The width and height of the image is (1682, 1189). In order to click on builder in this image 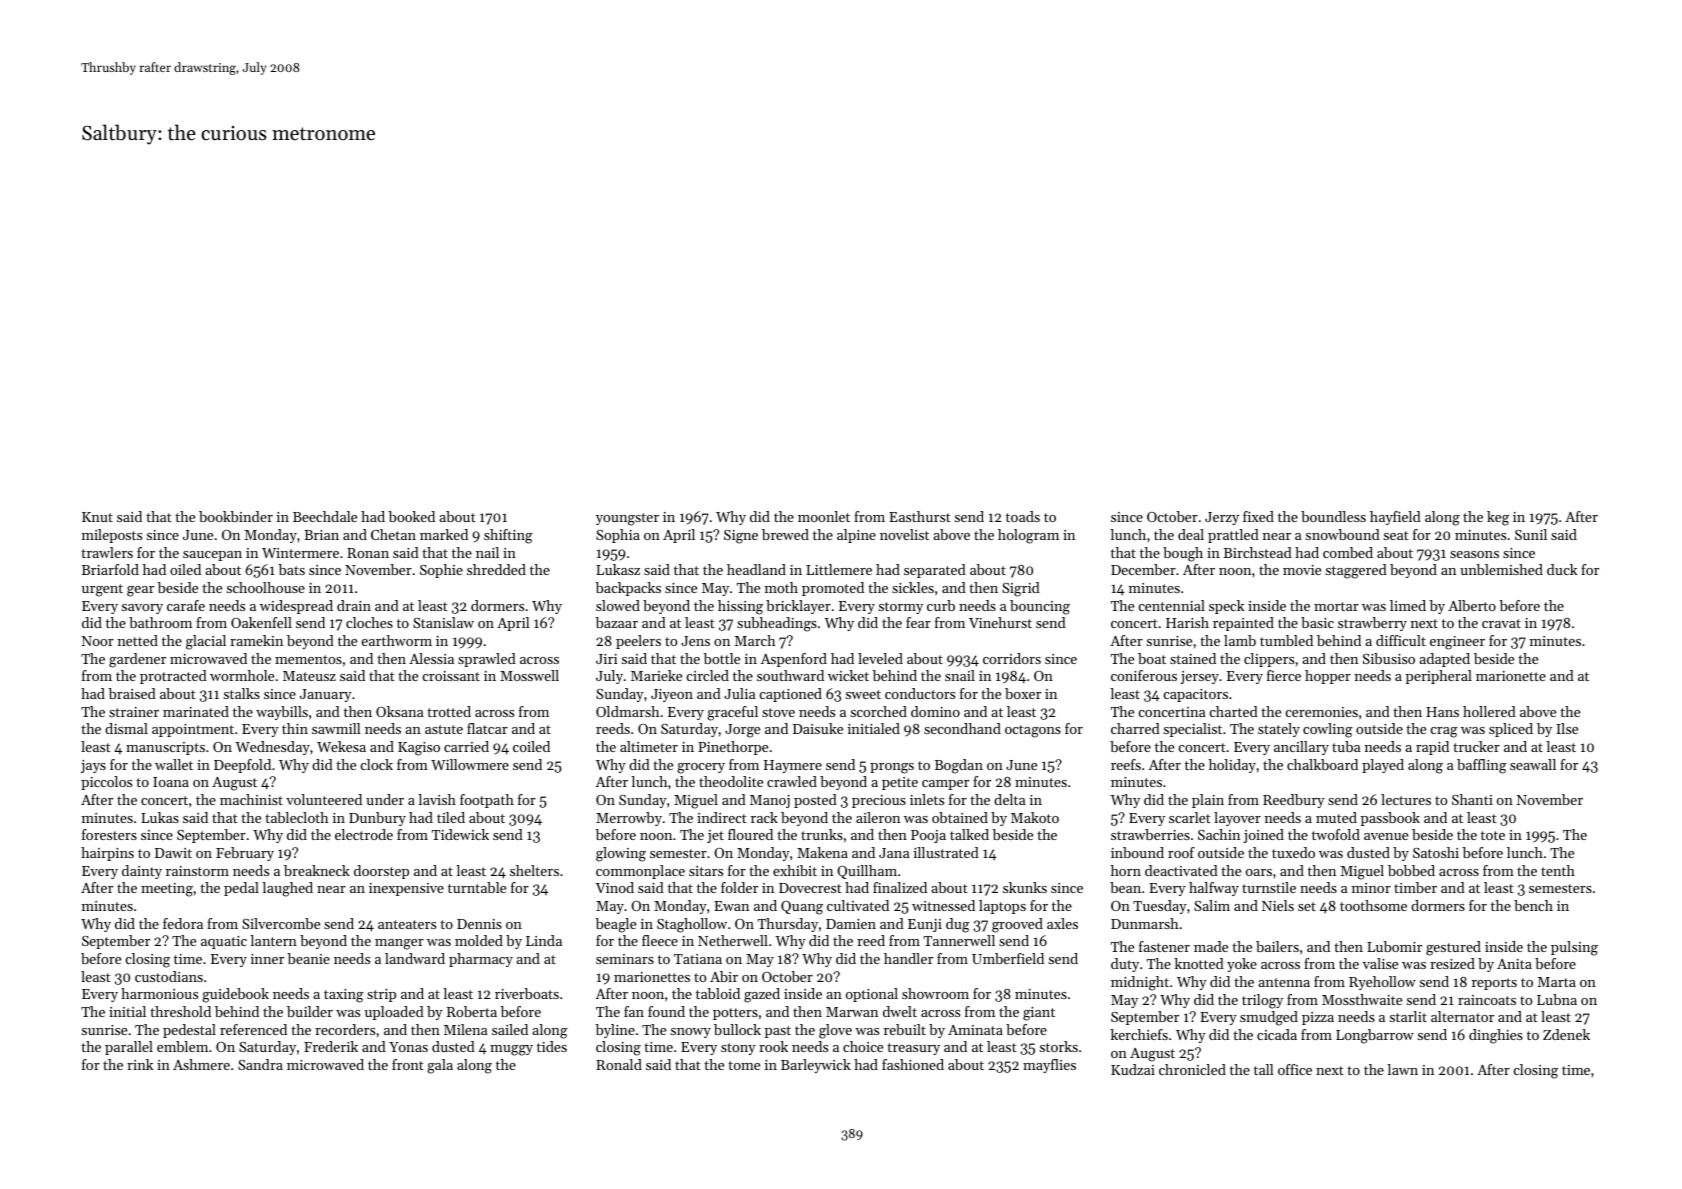, I will do `click(310, 1011)`.
